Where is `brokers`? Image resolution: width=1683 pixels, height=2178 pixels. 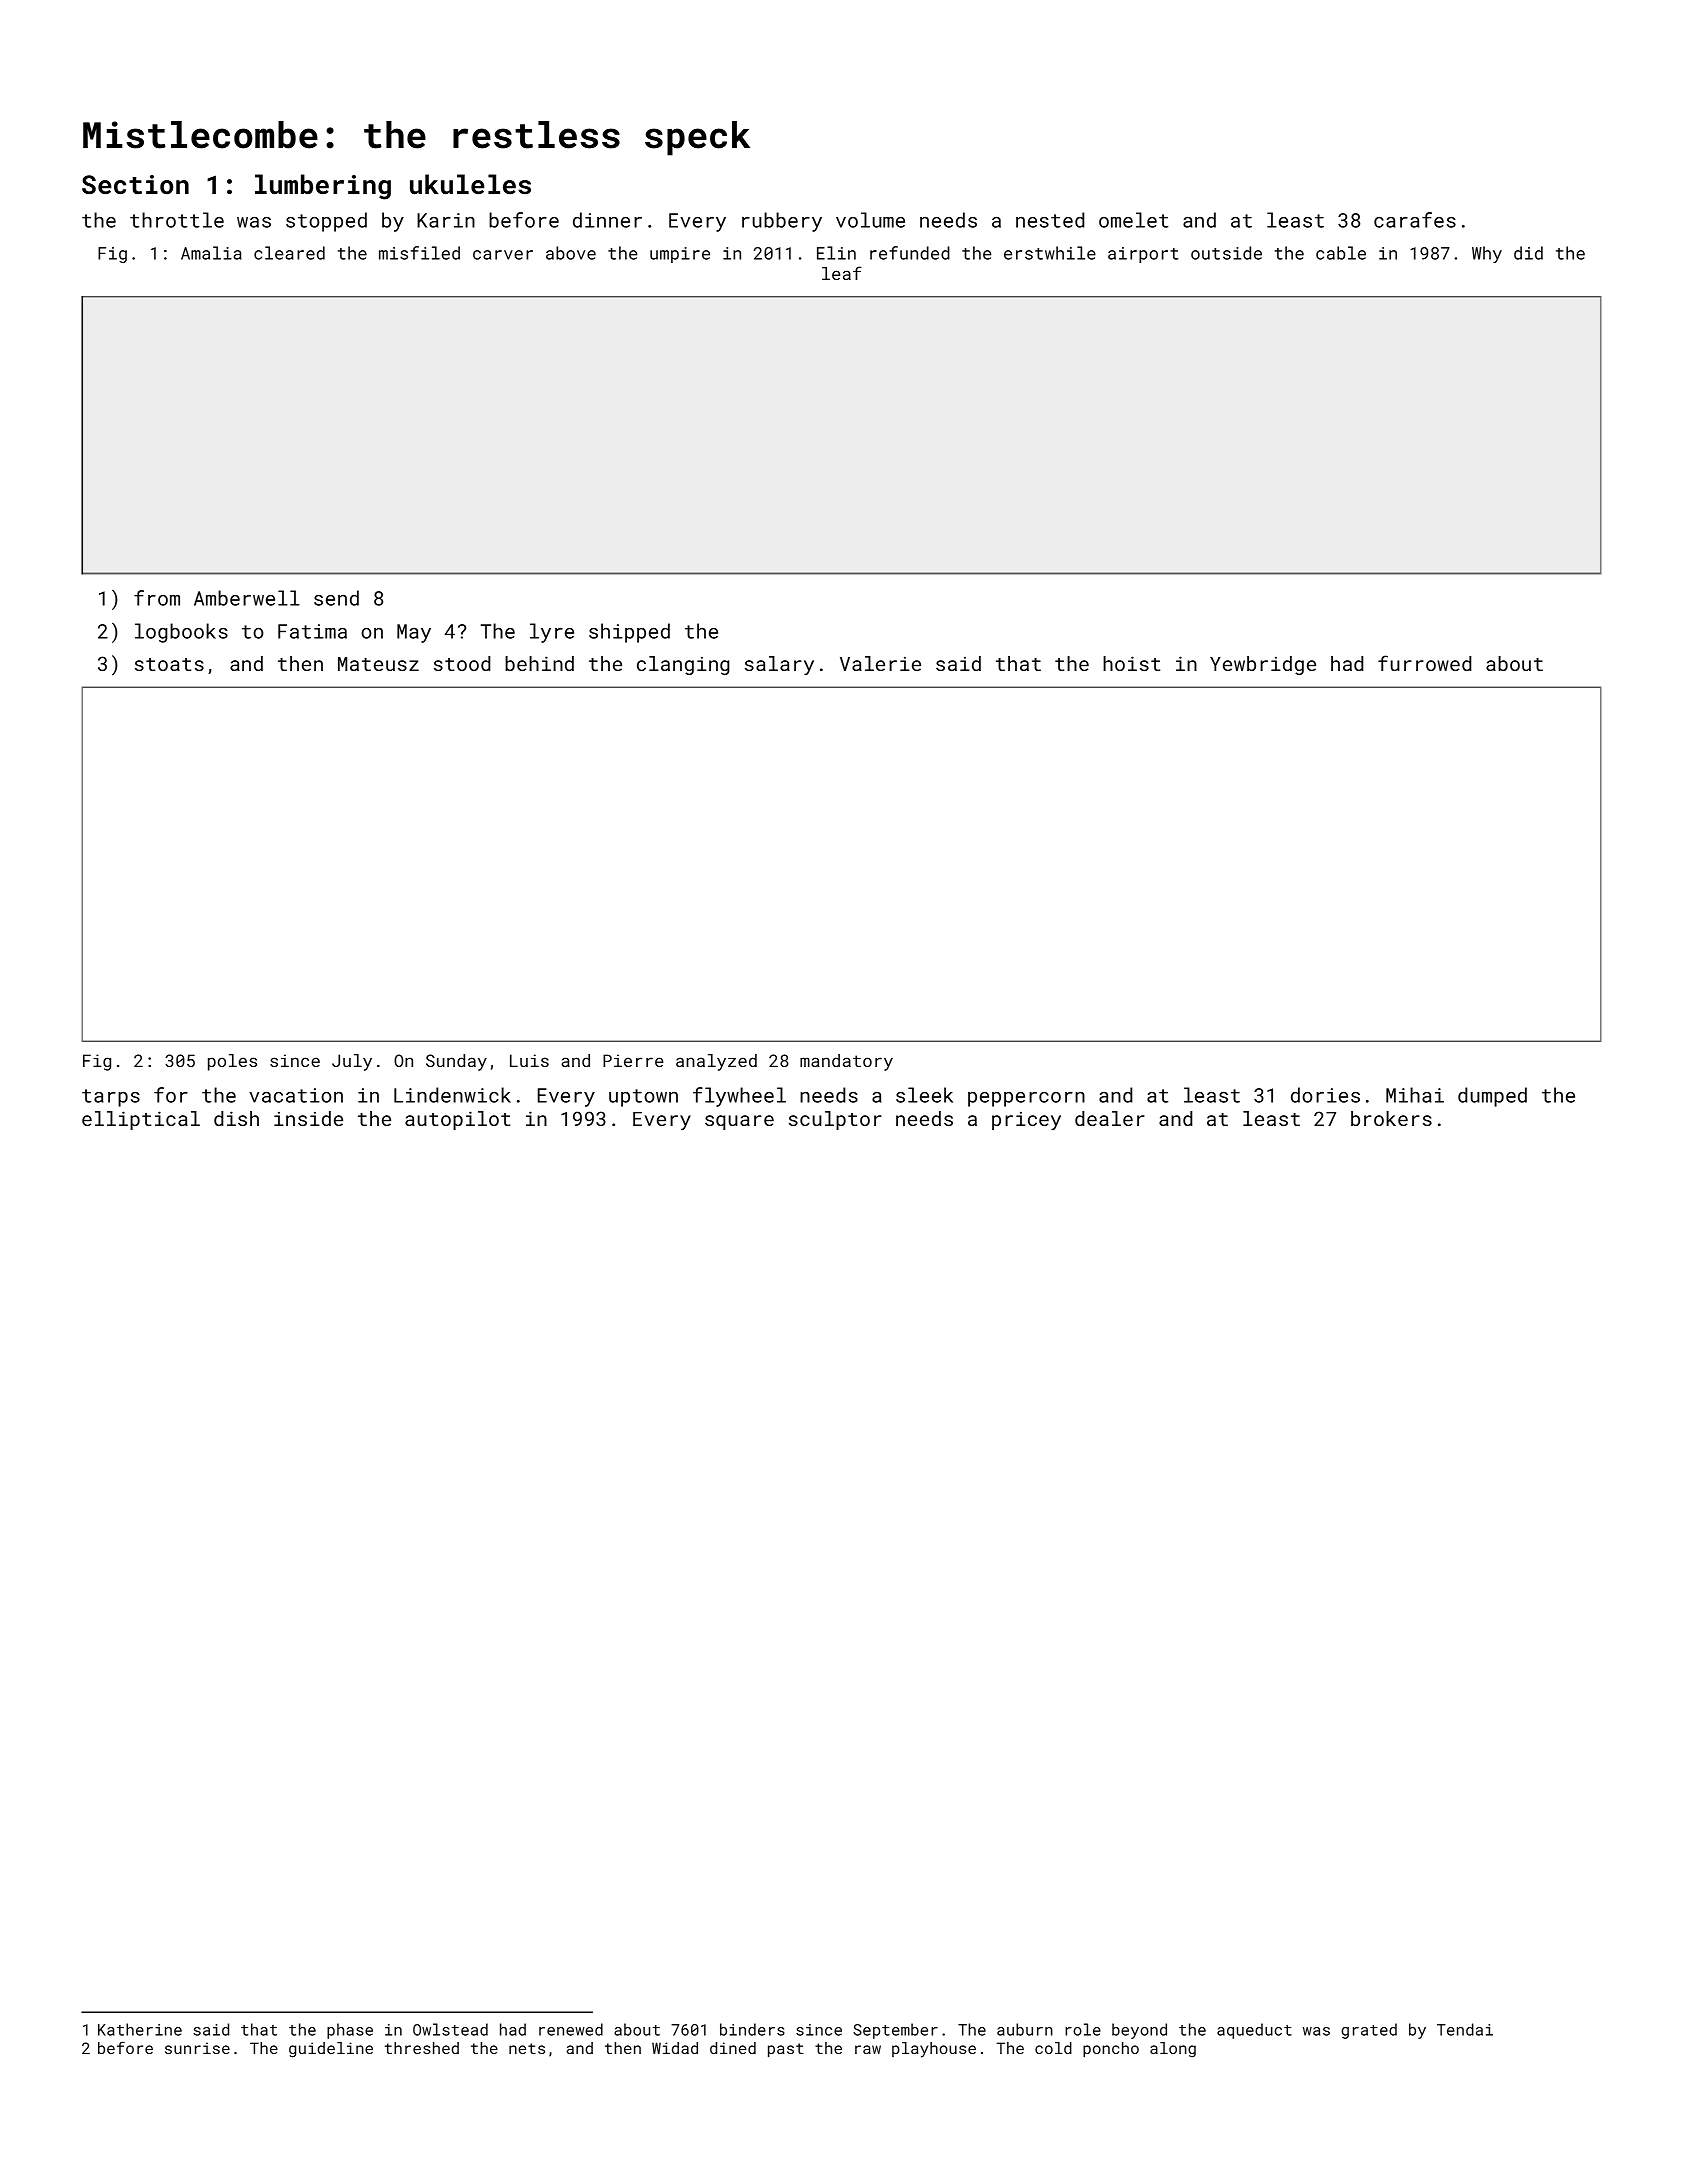
brokers is located at coordinates (1391, 1118).
